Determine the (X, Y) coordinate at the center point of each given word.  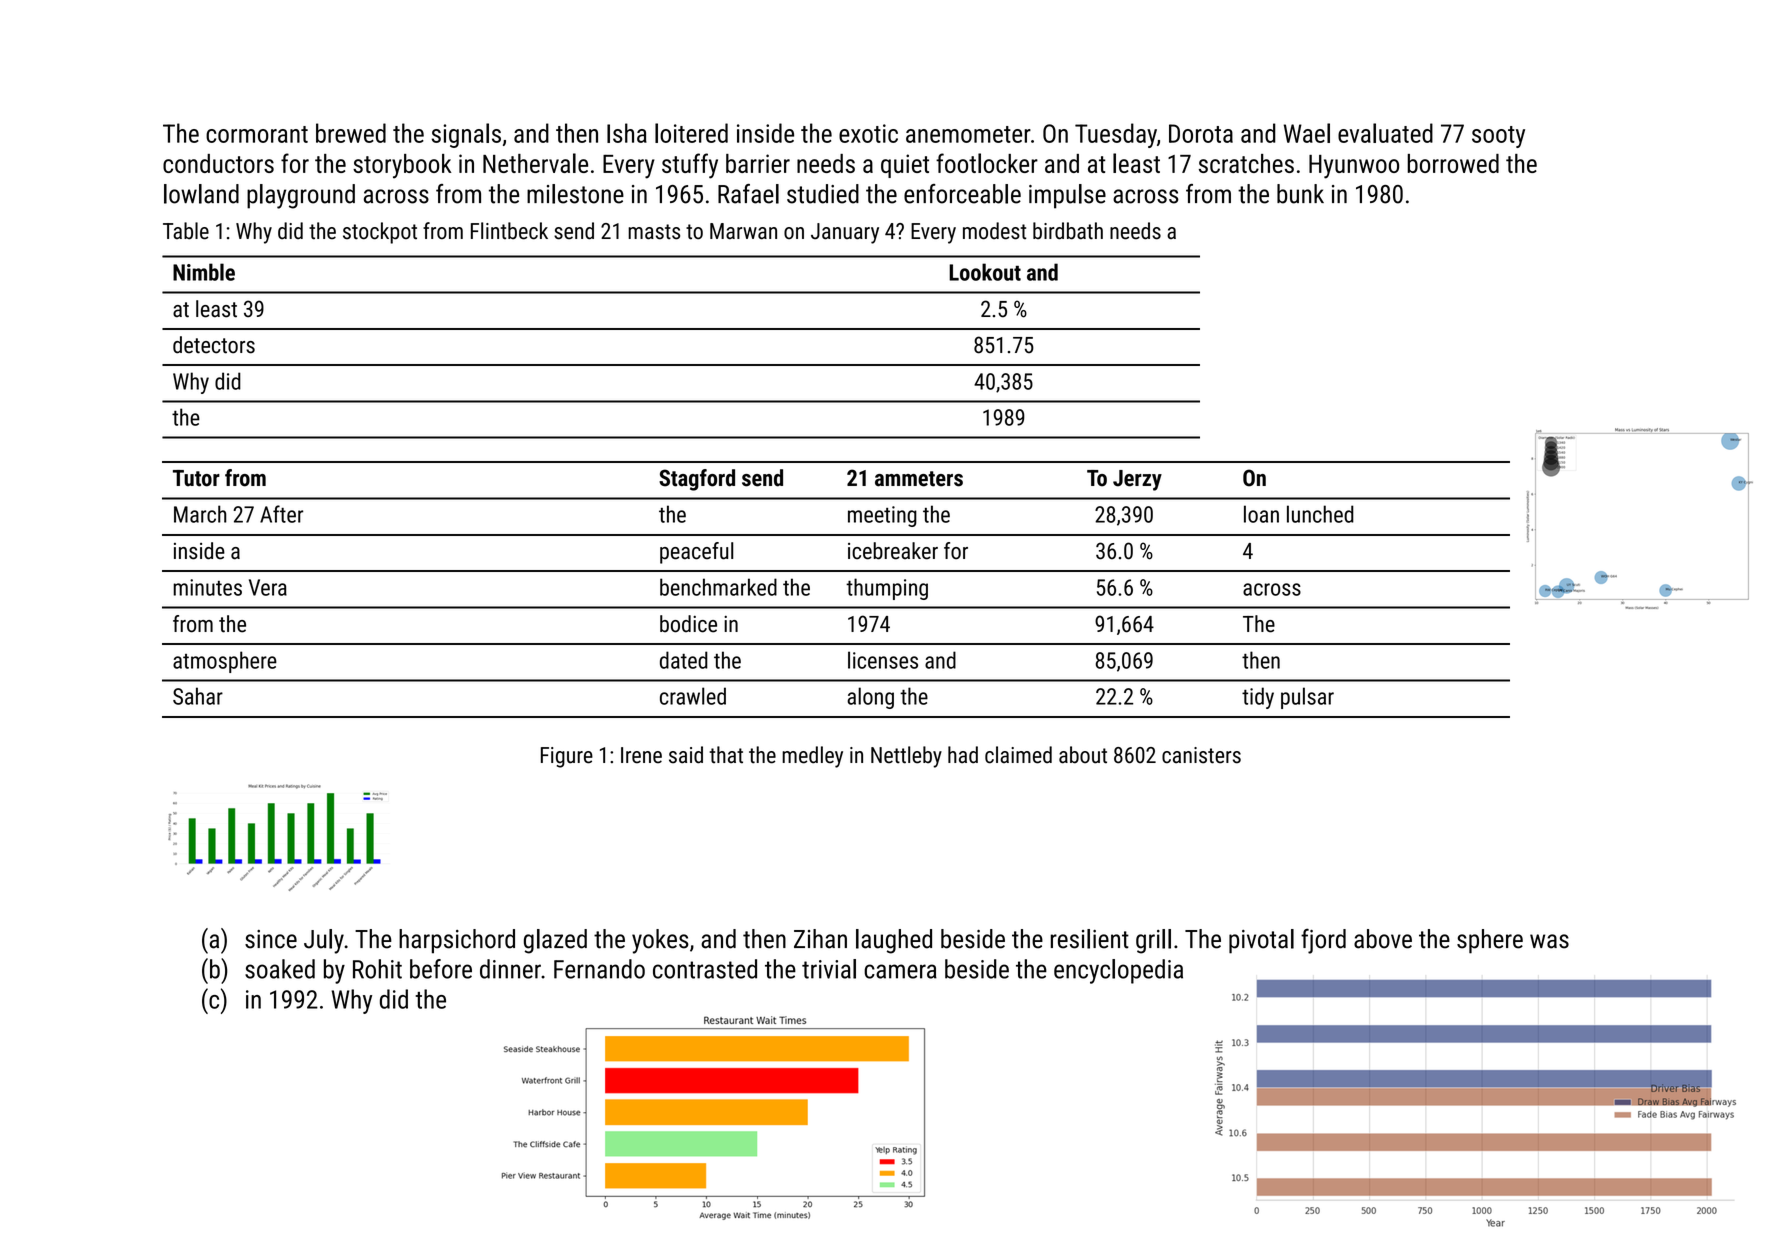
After (281, 514)
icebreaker (893, 551)
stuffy (690, 166)
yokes (660, 941)
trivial (829, 969)
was (1549, 941)
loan (1261, 514)
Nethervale (535, 163)
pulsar (1307, 698)
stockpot (380, 233)
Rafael (748, 194)
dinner (510, 969)
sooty (1498, 137)
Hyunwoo (1354, 167)
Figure (567, 757)
